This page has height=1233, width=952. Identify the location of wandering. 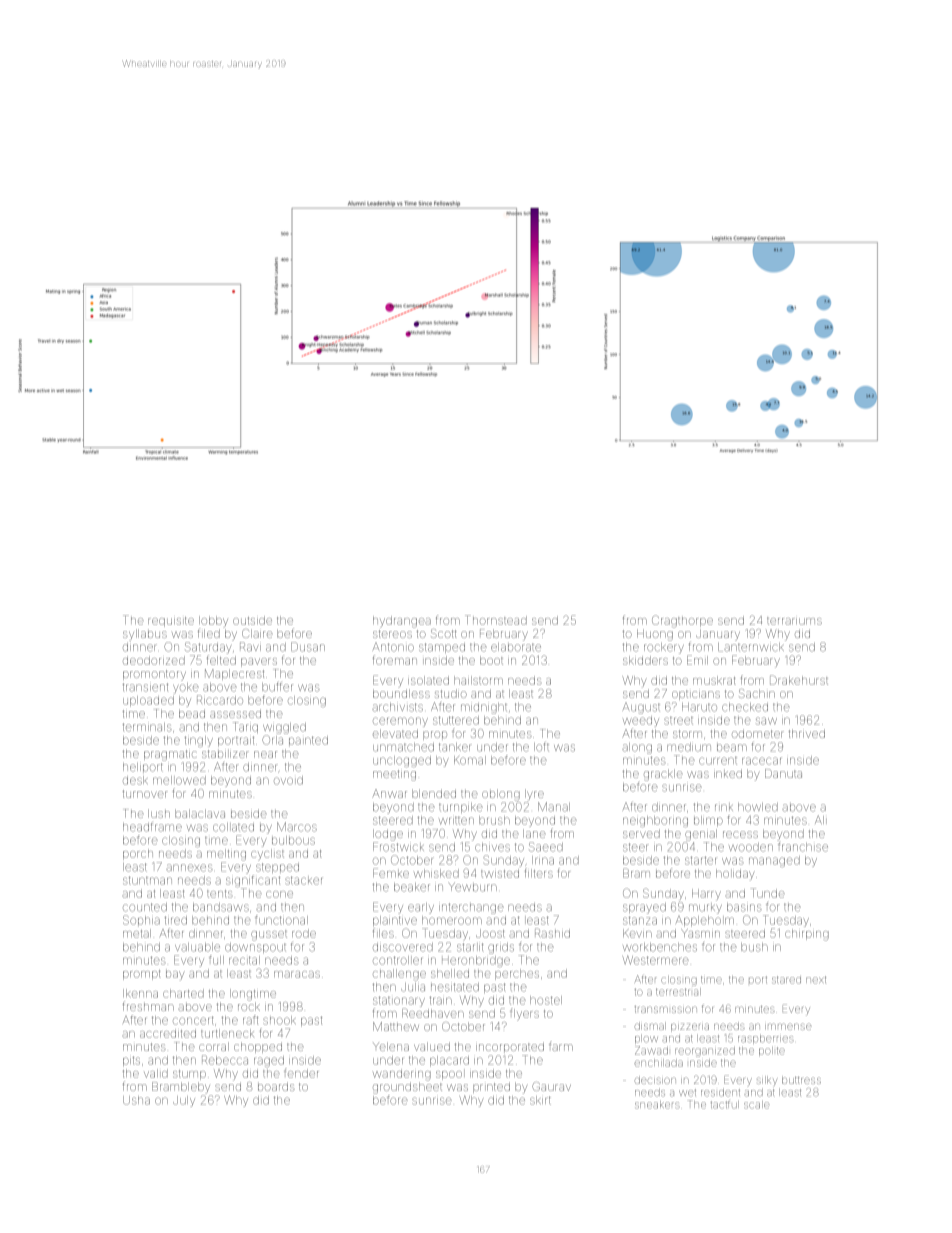
(401, 1075).
